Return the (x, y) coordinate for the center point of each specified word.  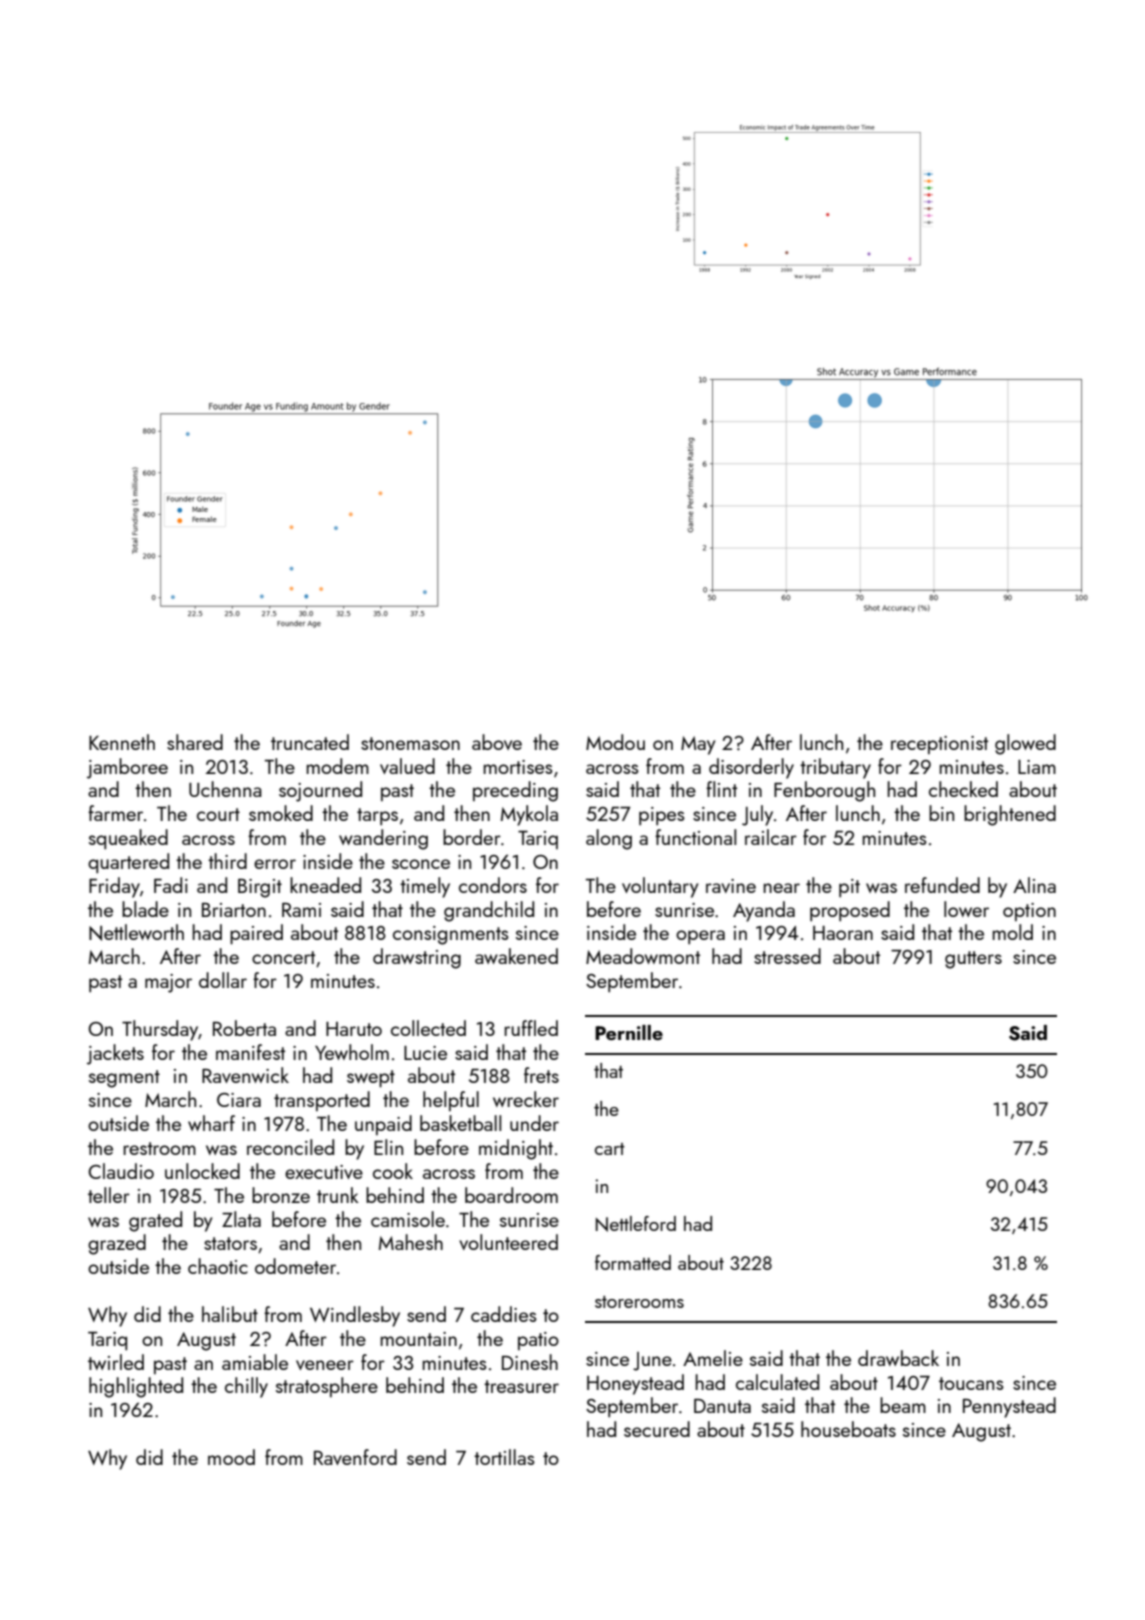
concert (283, 957)
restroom (159, 1148)
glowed (1025, 744)
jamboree (127, 768)
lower (966, 909)
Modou (615, 742)
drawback (898, 1358)
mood (231, 1457)
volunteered (508, 1242)
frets (541, 1075)
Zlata (241, 1219)
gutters (973, 960)
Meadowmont (643, 956)
